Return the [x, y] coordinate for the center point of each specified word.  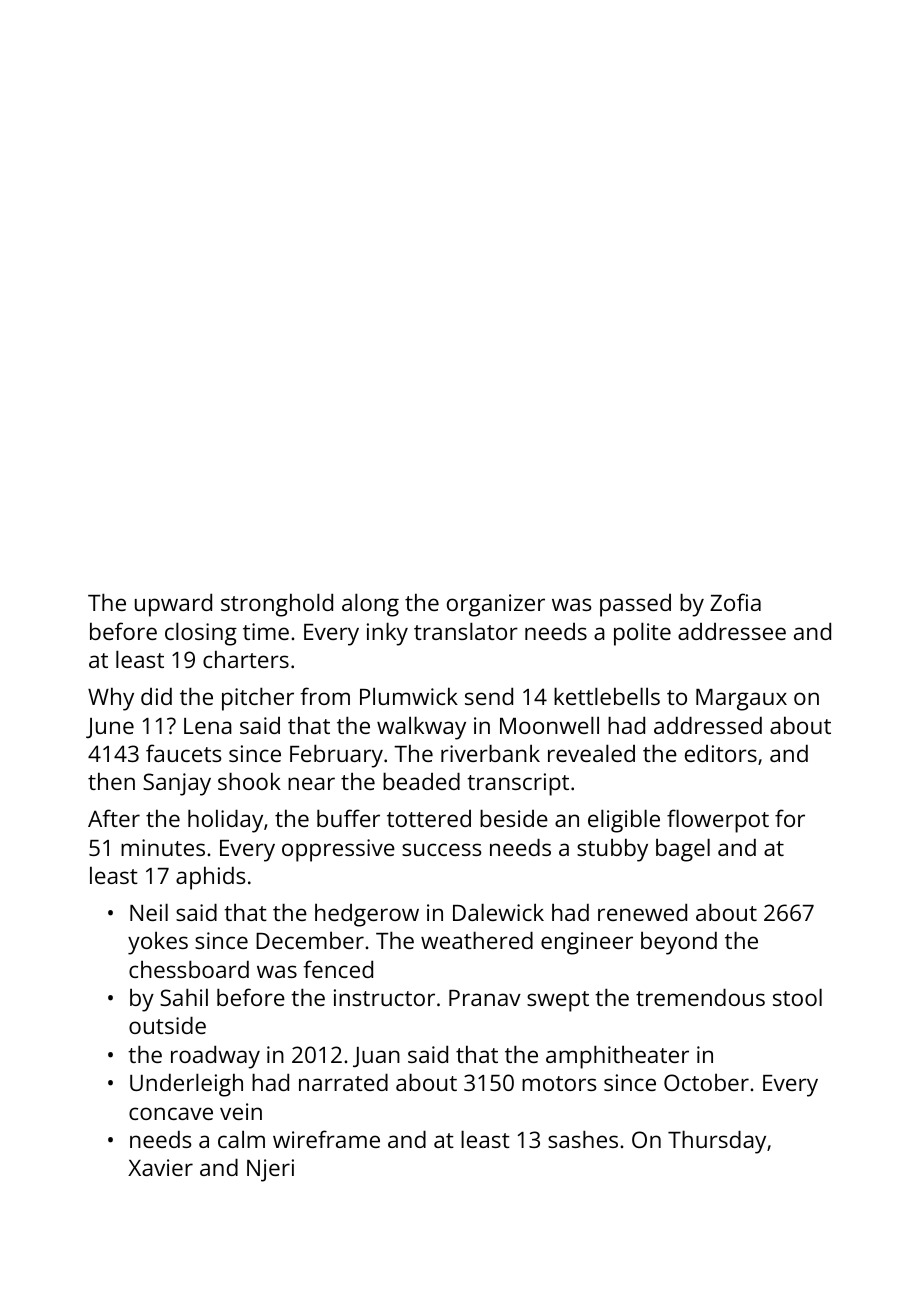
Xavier [160, 1167]
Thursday [717, 1142]
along [370, 605]
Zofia [735, 602]
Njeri [270, 1170]
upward [173, 605]
